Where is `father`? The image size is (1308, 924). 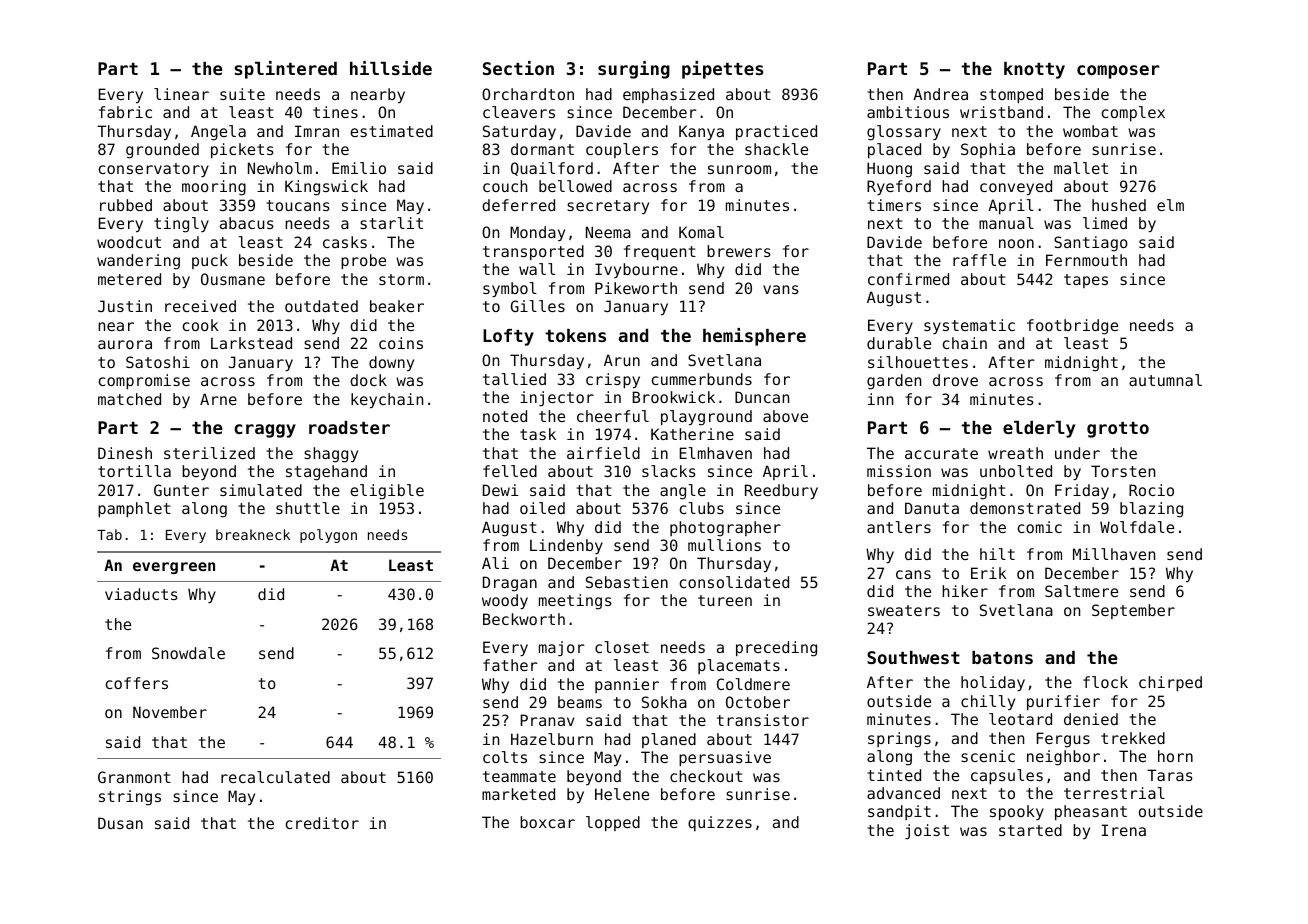 father is located at coordinates (510, 665).
